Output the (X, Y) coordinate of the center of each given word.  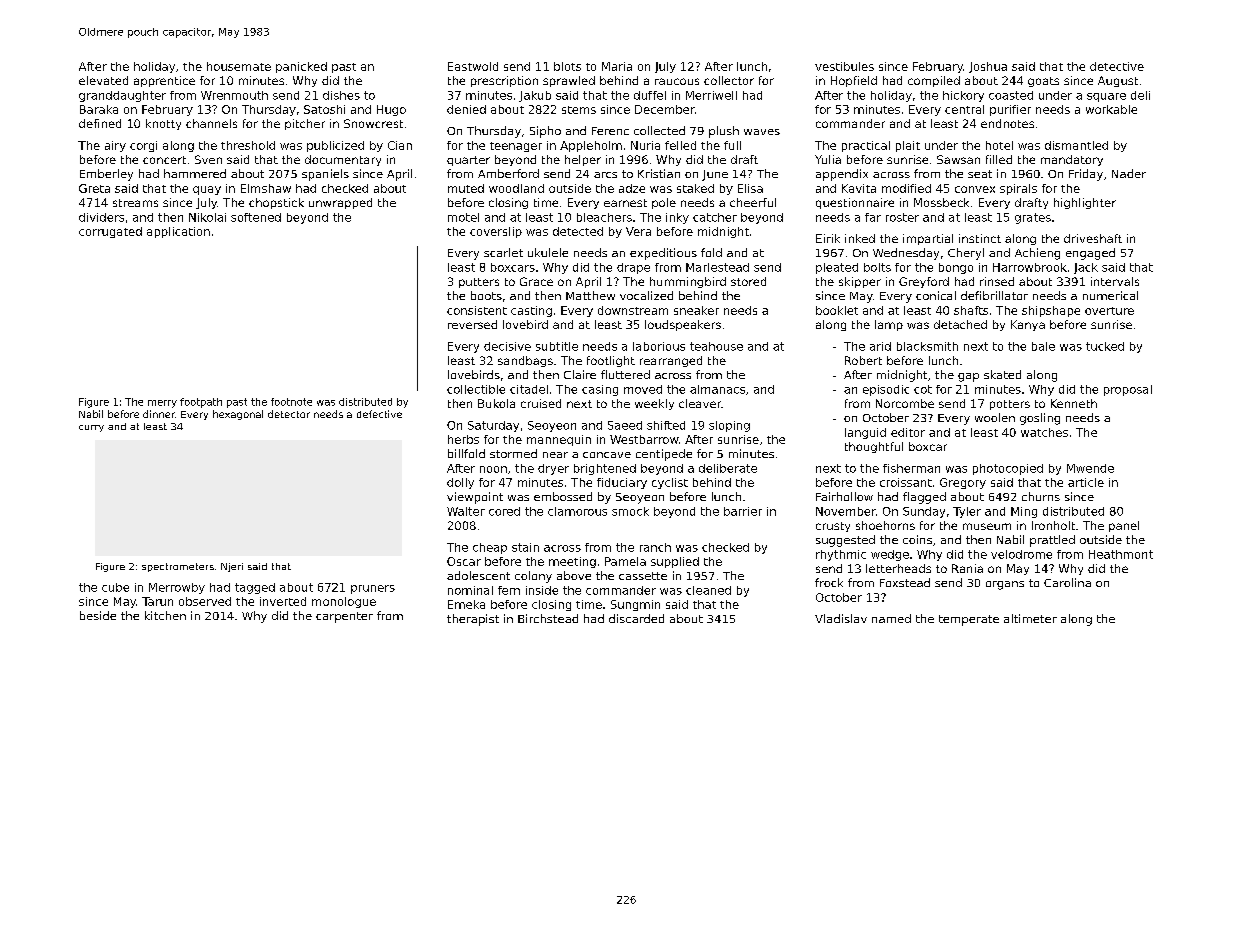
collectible (476, 389)
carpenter (344, 617)
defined (100, 123)
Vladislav (841, 618)
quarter (468, 161)
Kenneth (1074, 403)
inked (860, 238)
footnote (291, 402)
